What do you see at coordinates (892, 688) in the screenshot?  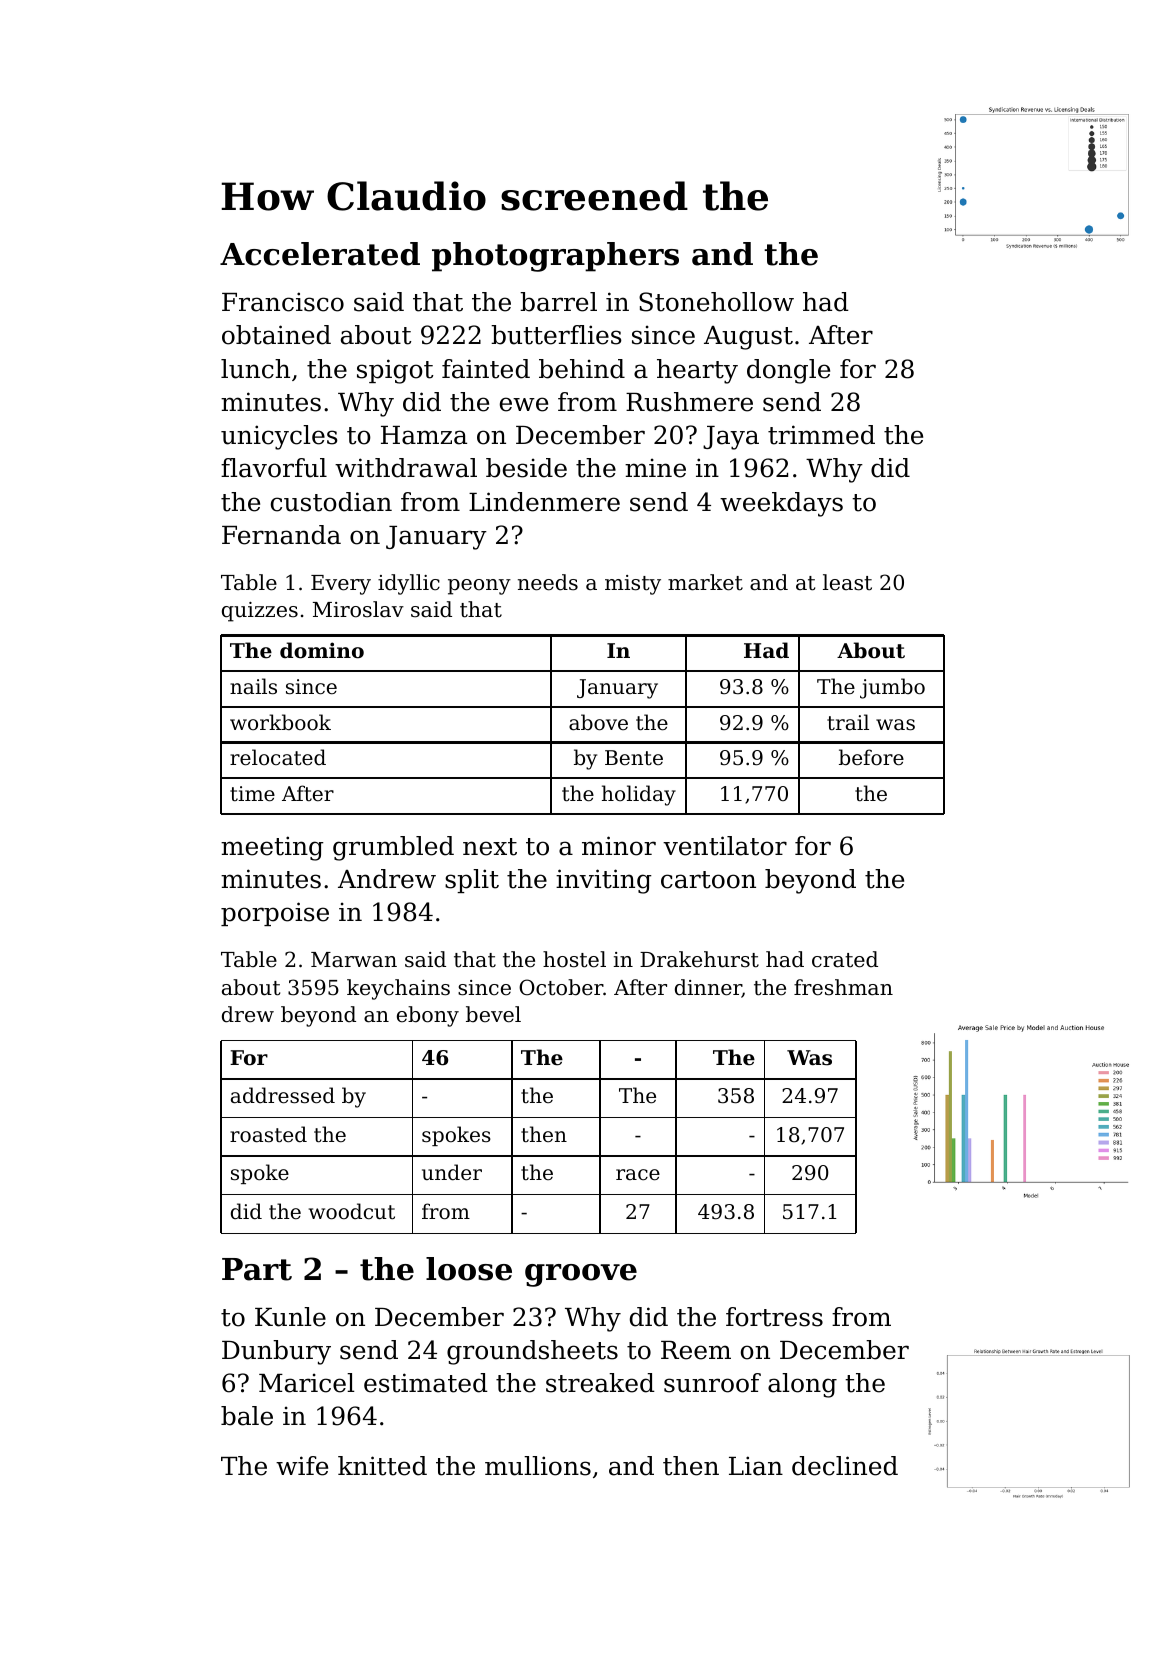 I see `jumbo` at bounding box center [892, 688].
